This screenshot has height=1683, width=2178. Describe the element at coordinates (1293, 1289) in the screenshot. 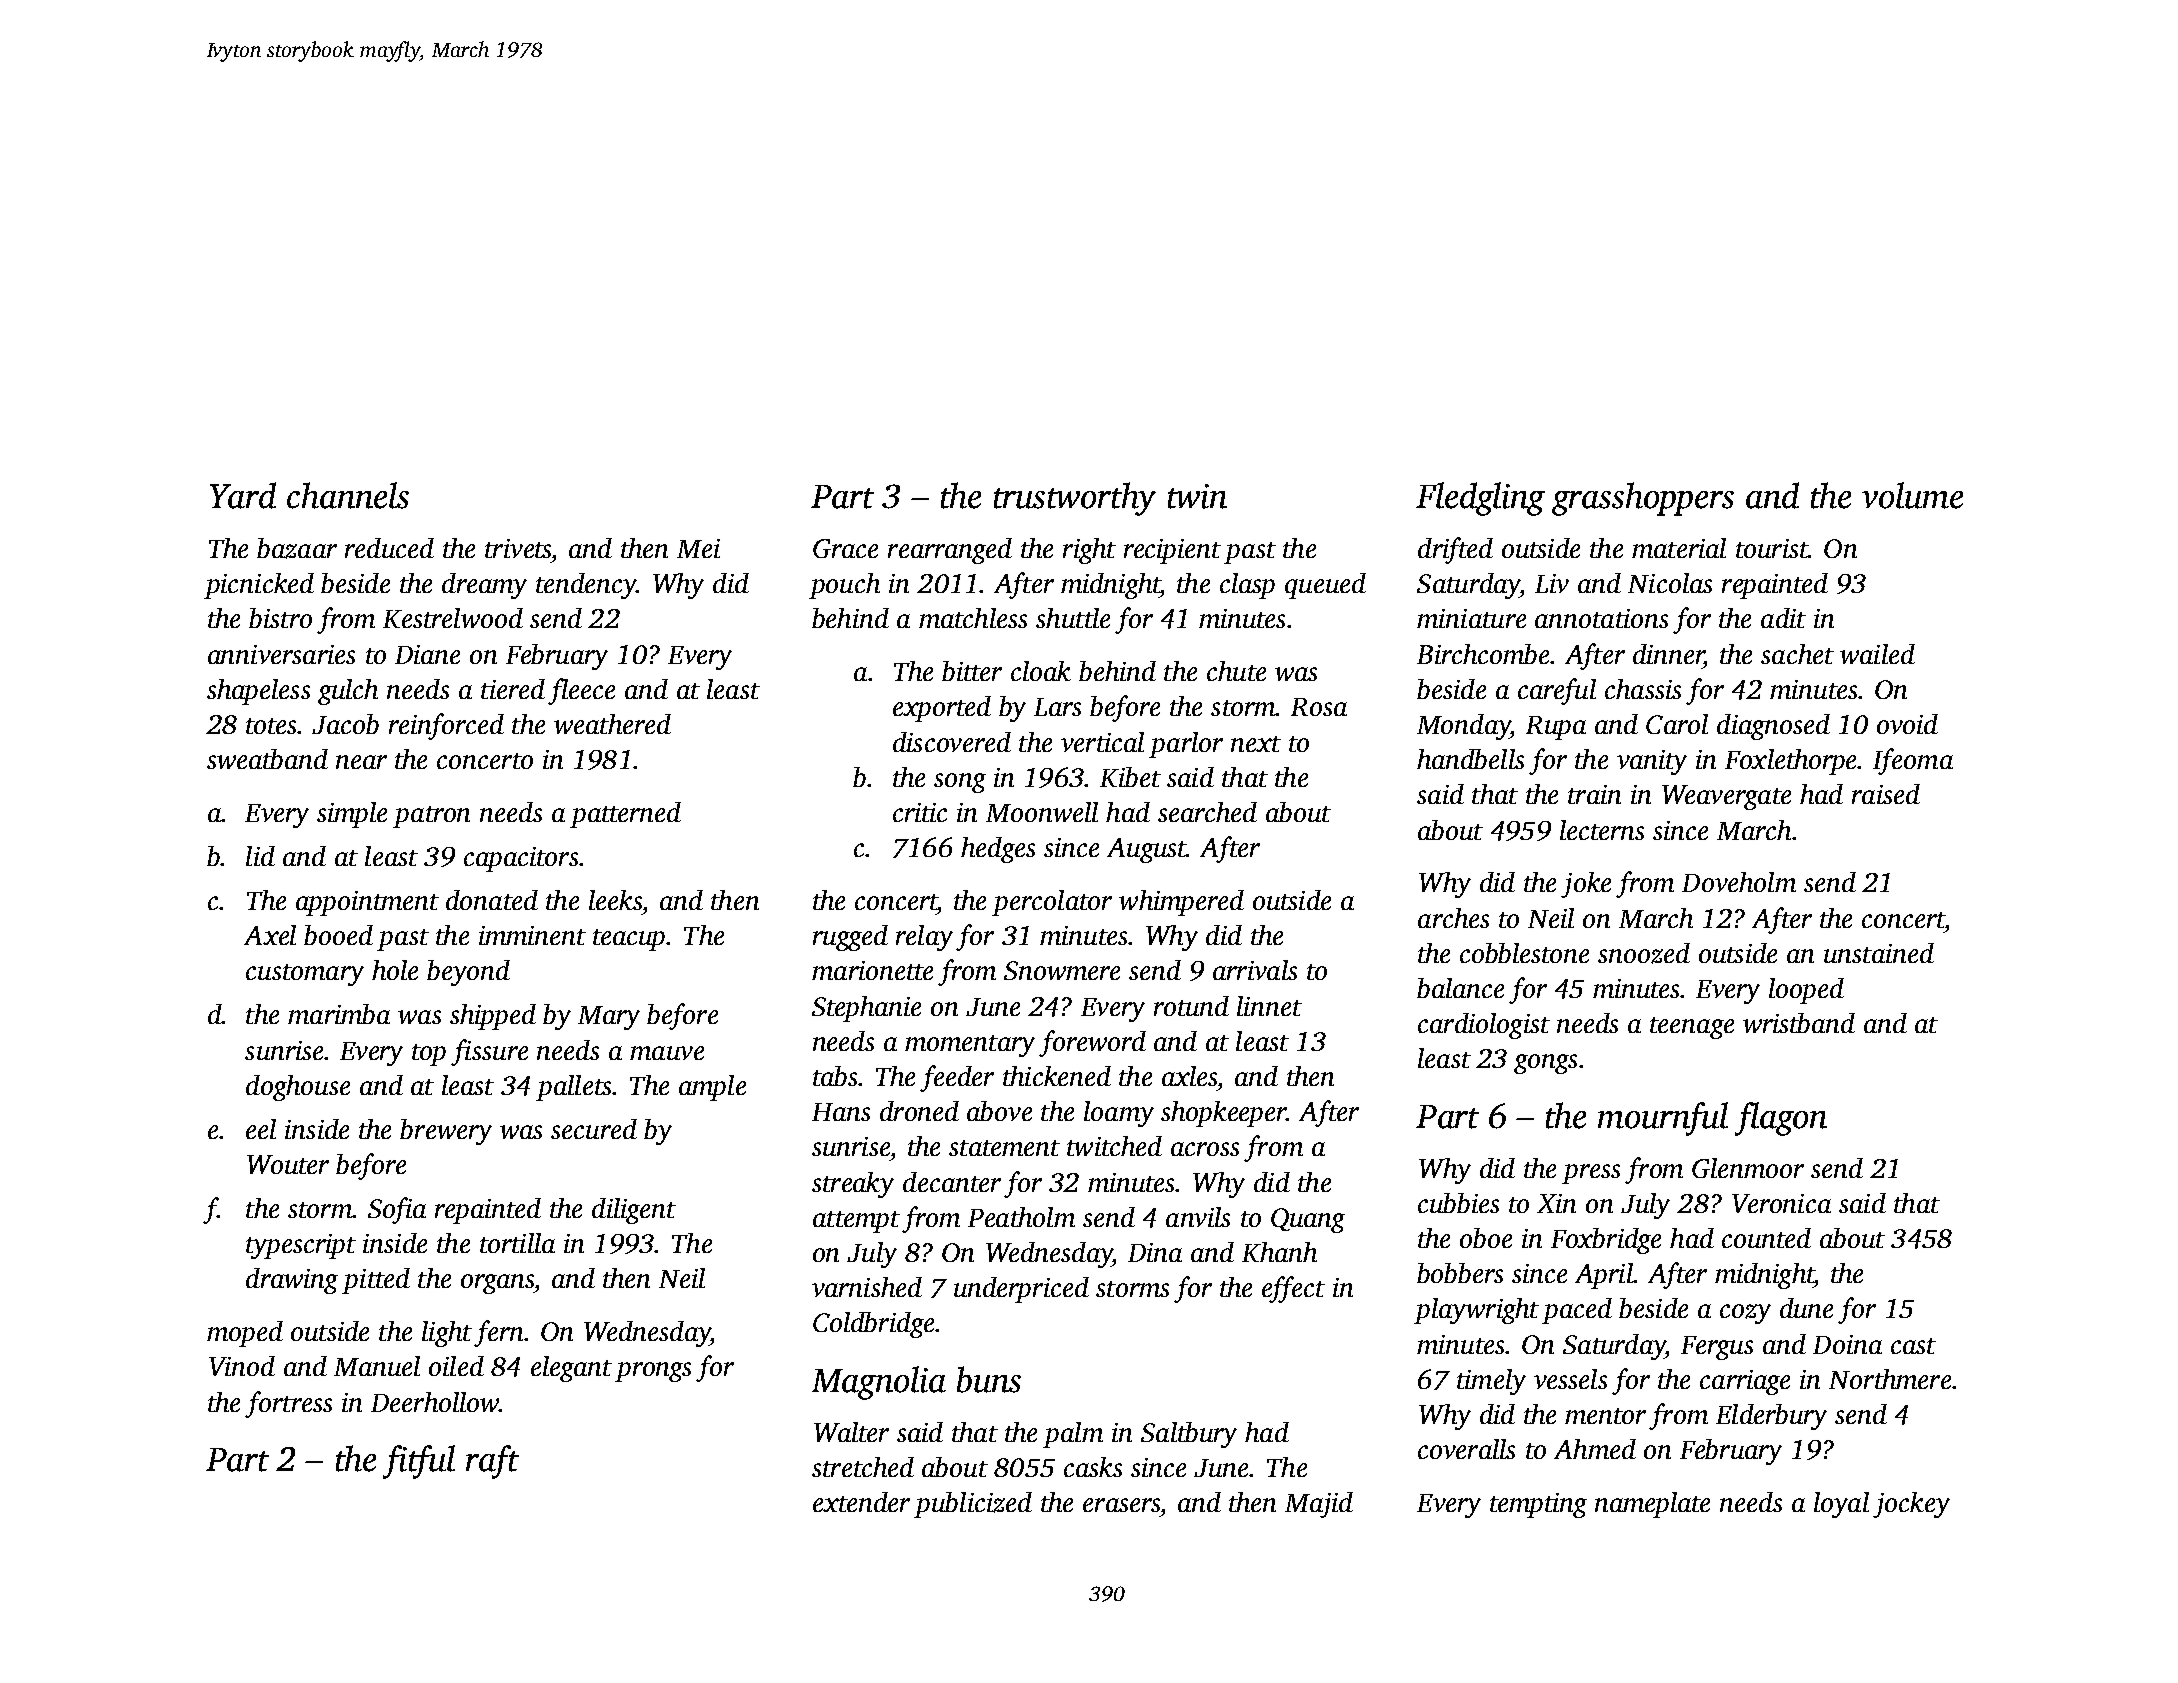

I see `effect` at that location.
